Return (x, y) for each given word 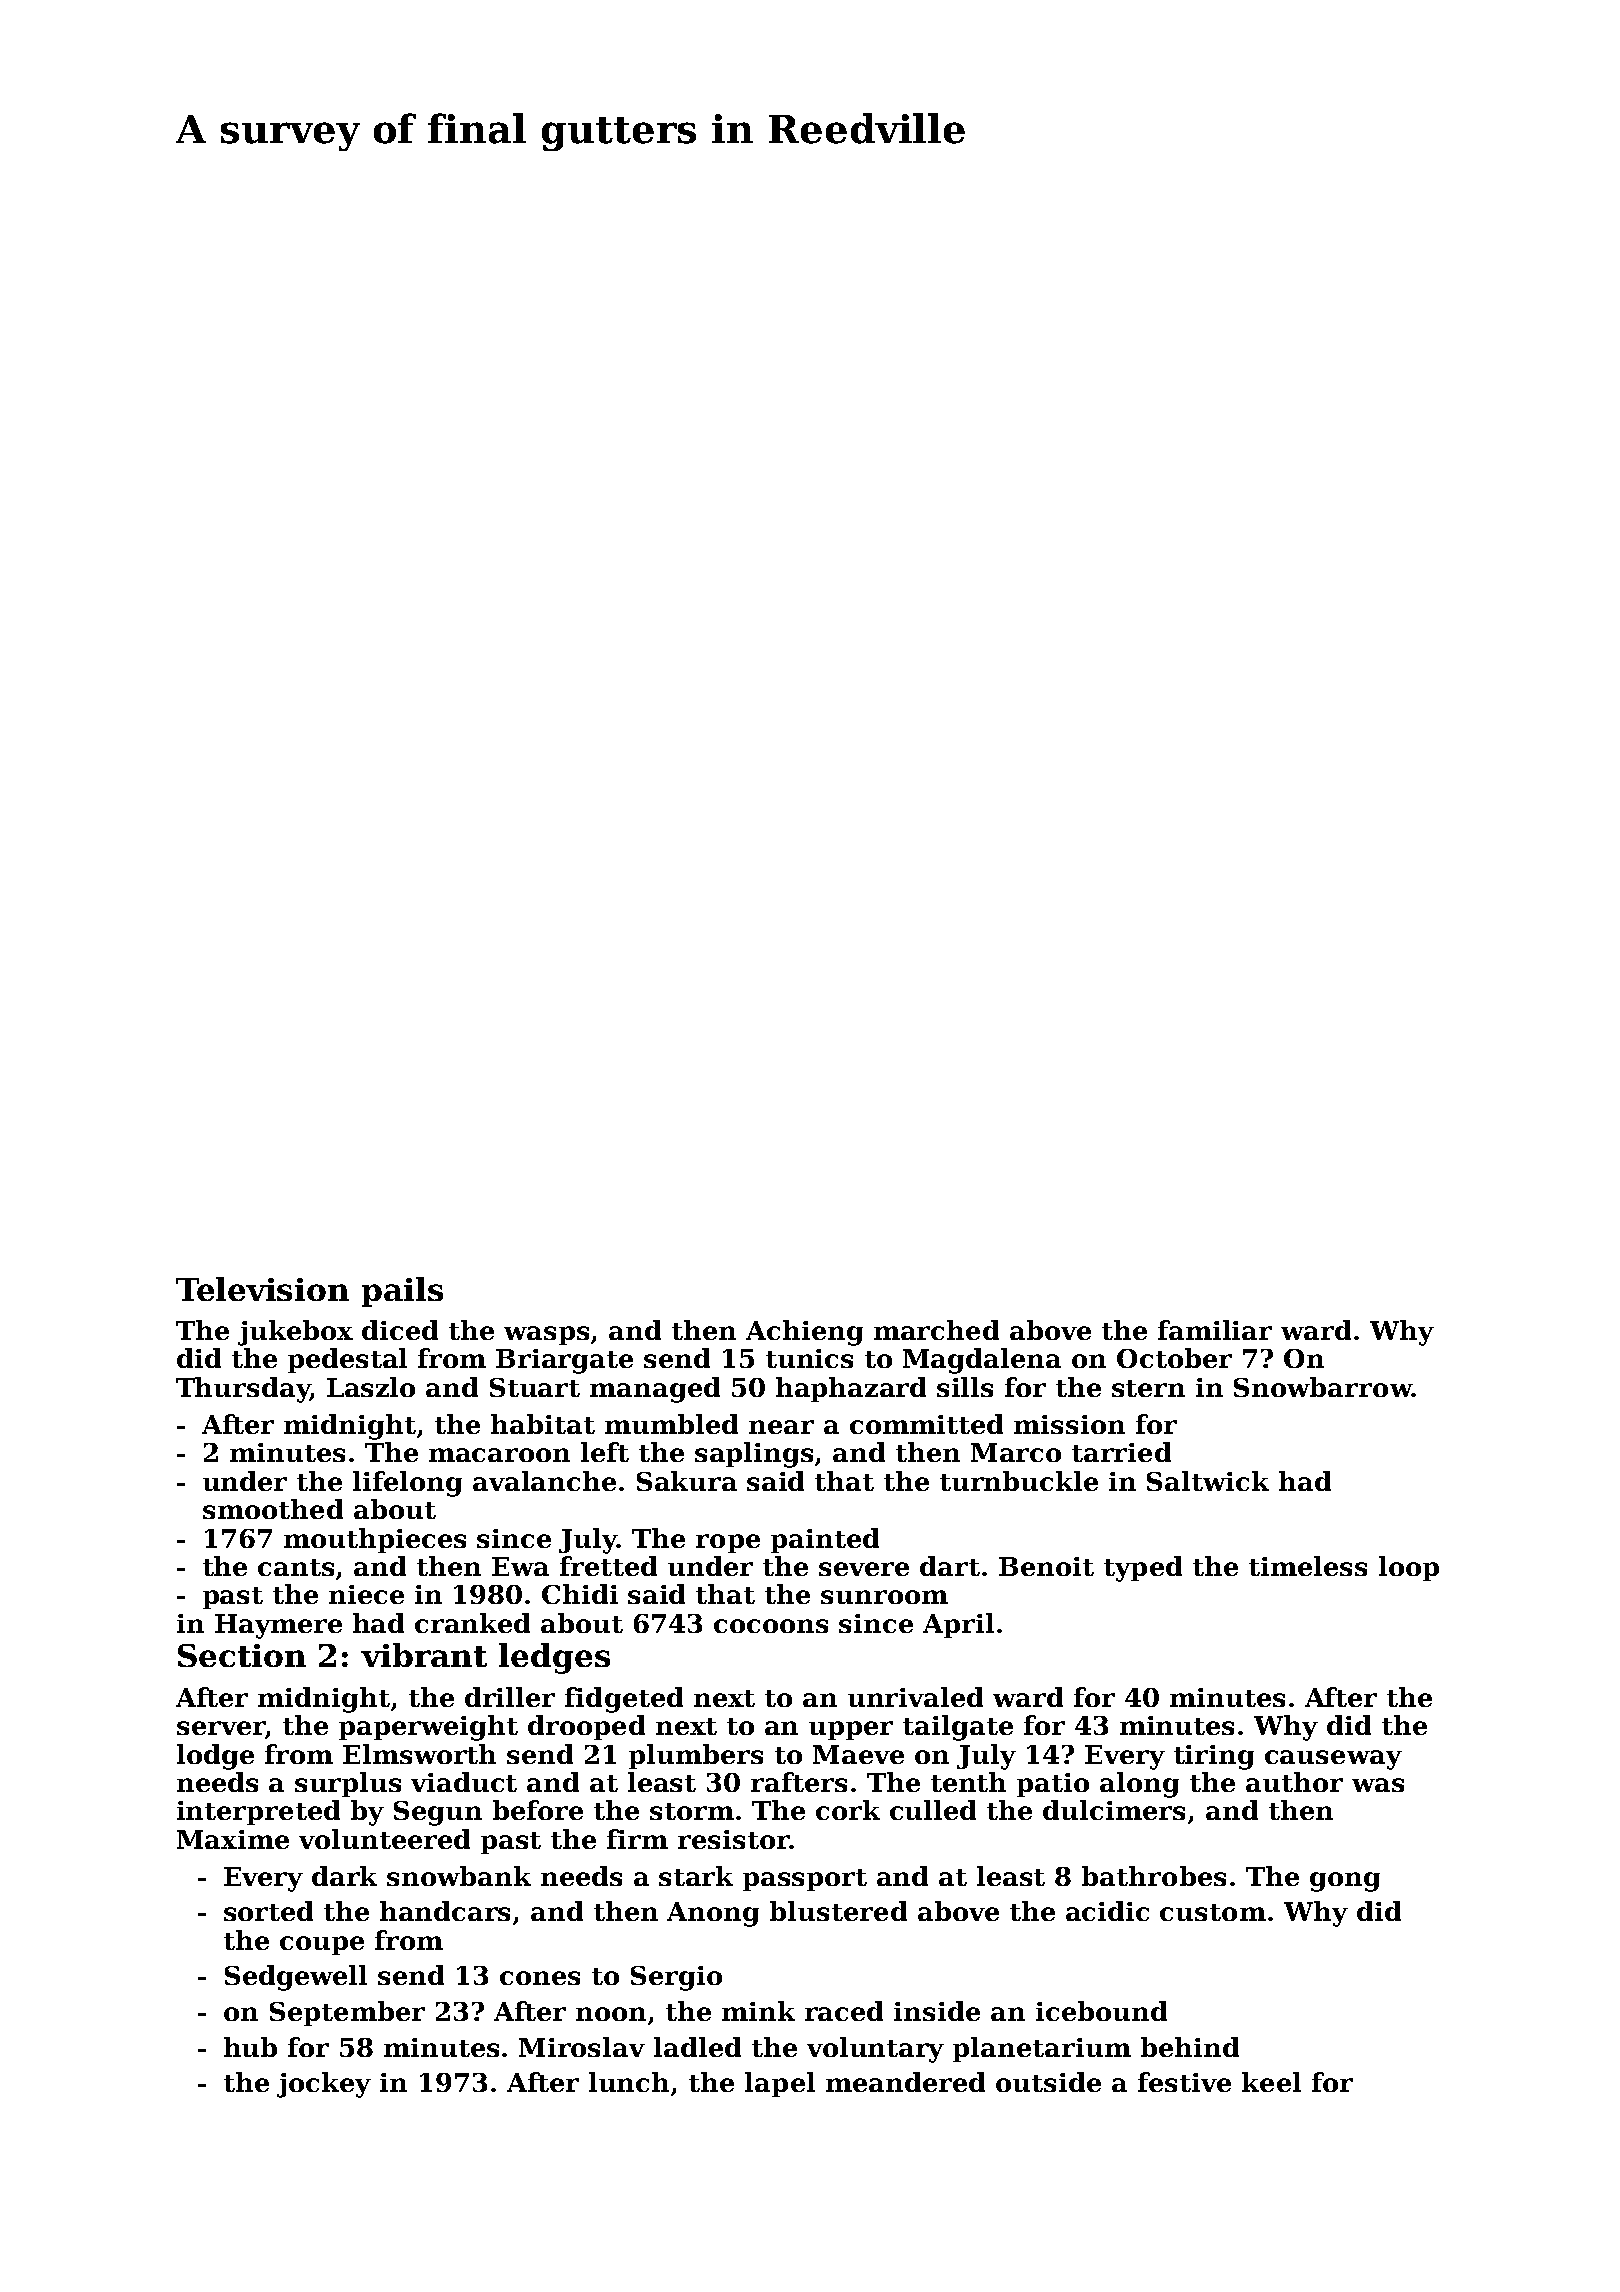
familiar (1215, 1330)
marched (936, 1330)
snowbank (459, 1876)
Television (262, 1289)
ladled (697, 2047)
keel (1271, 2082)
